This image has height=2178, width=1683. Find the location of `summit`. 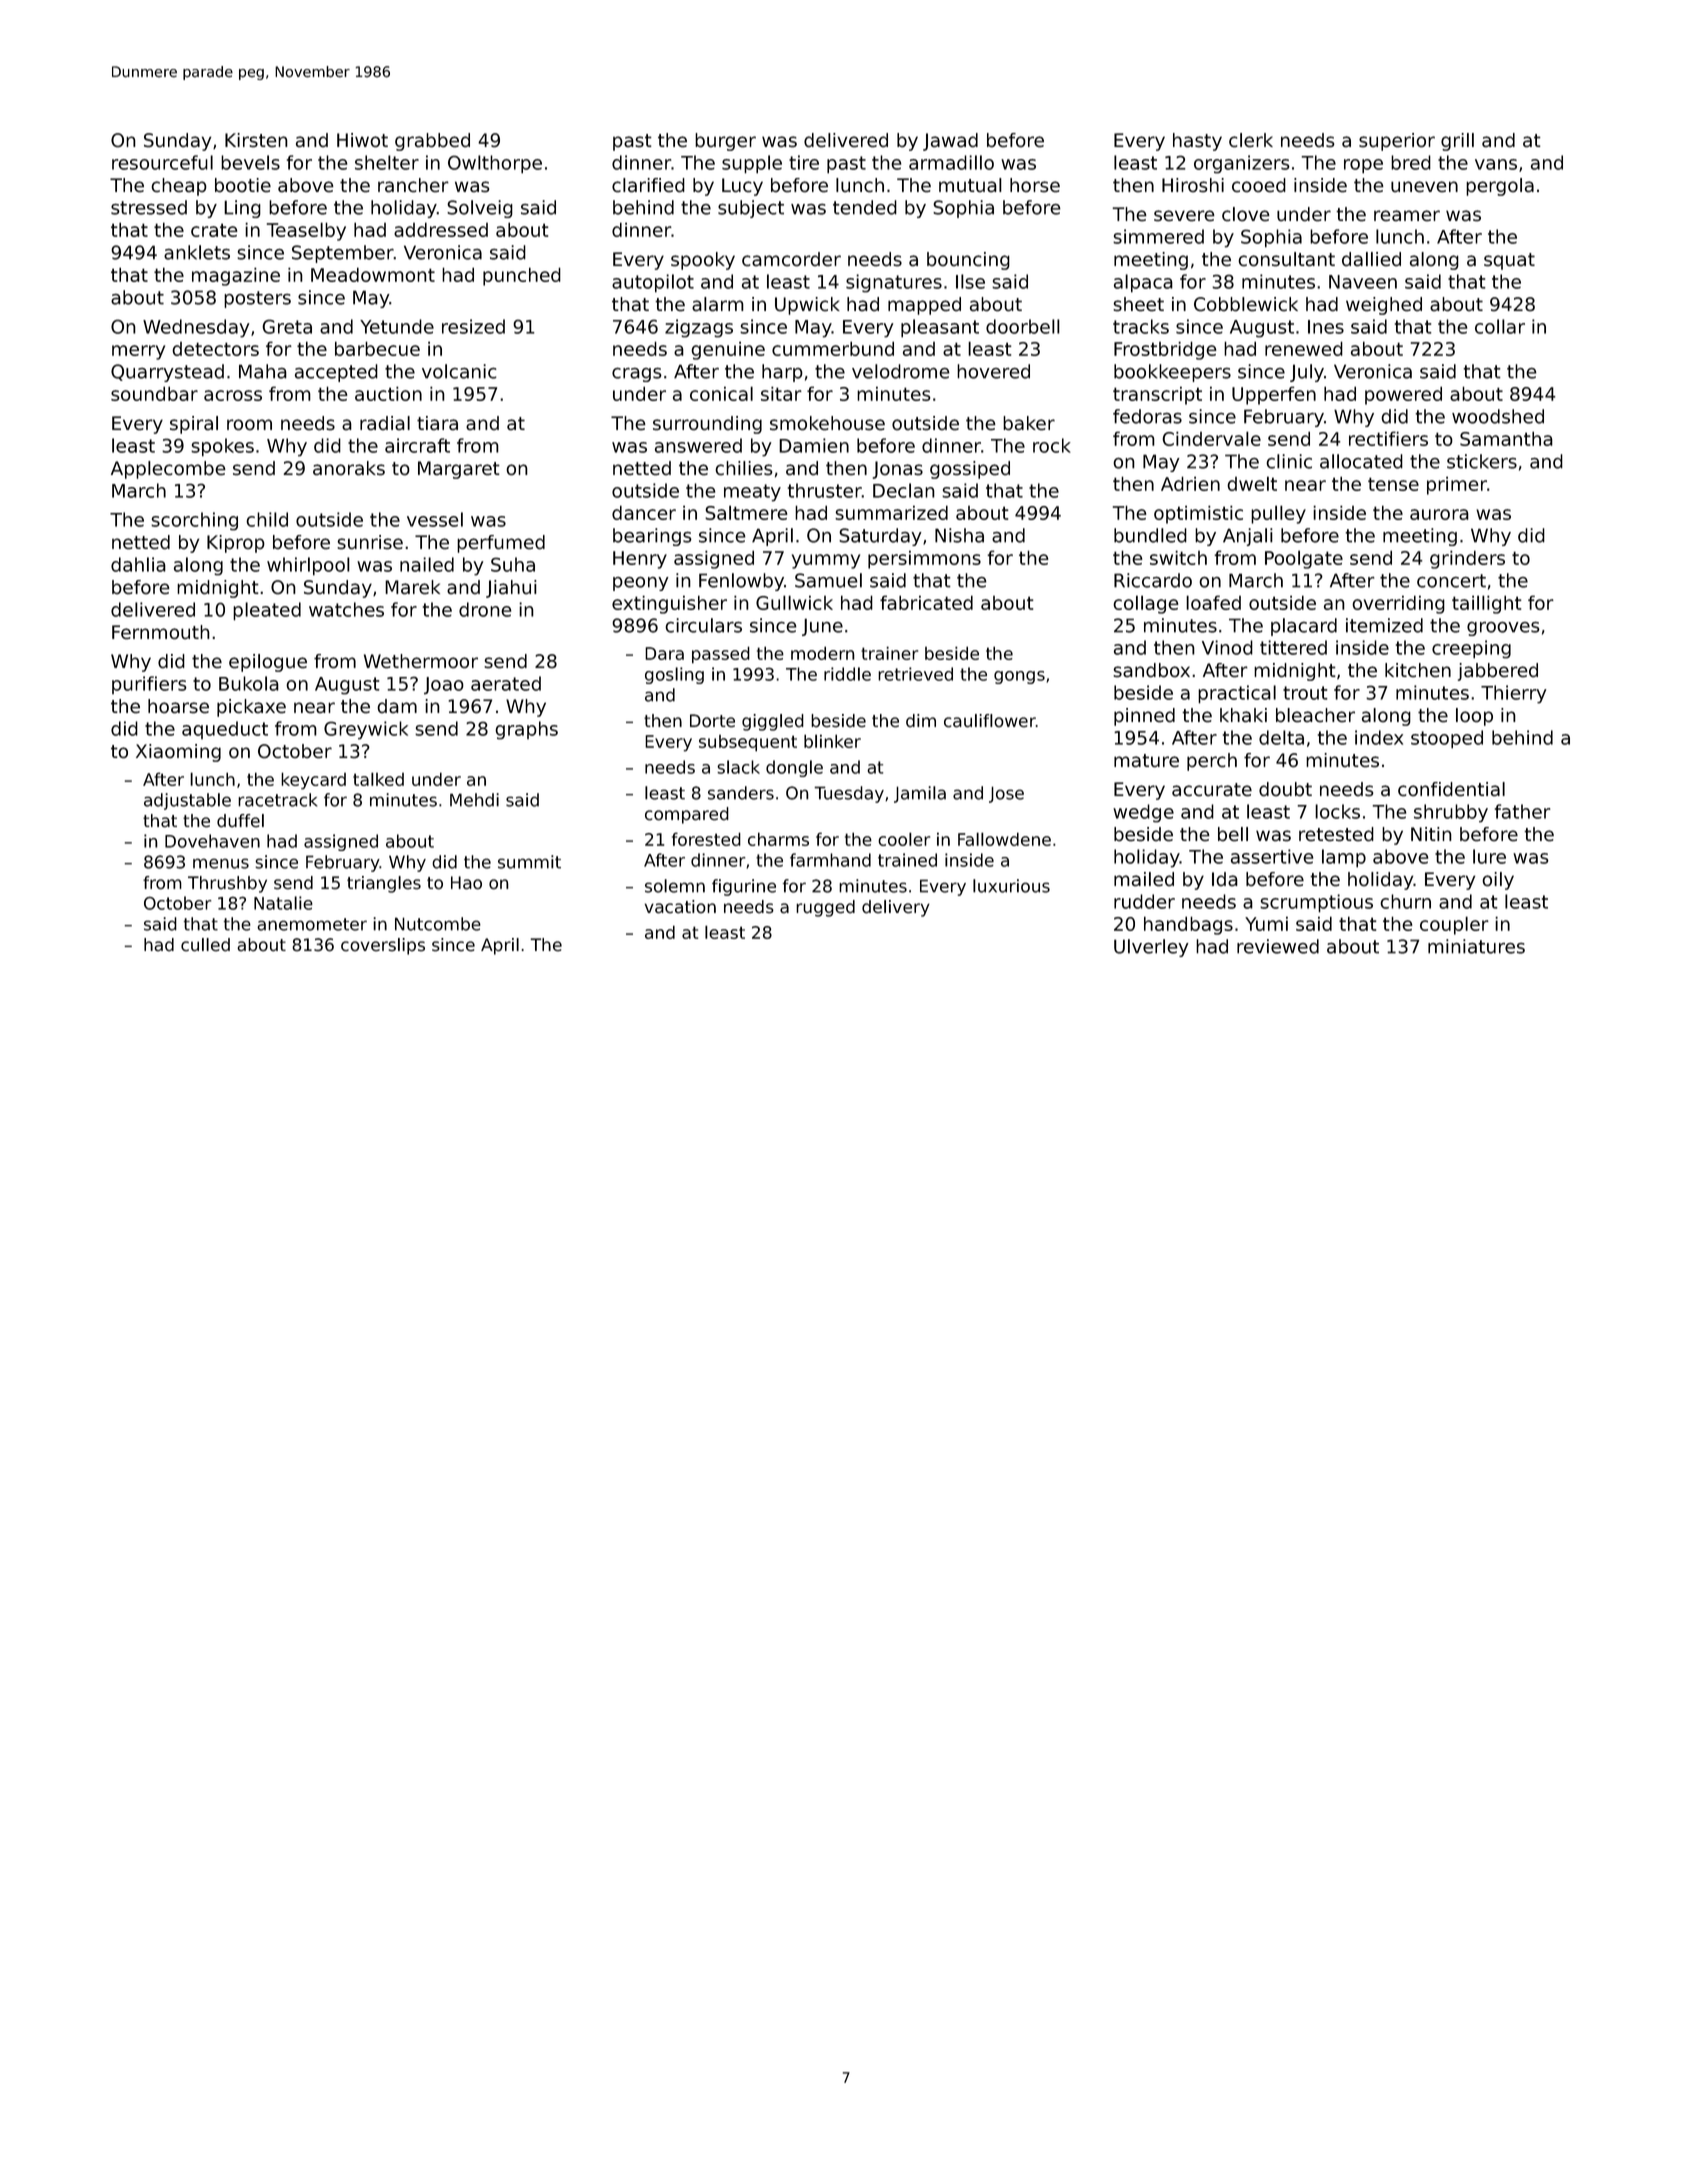

summit is located at coordinates (529, 862).
